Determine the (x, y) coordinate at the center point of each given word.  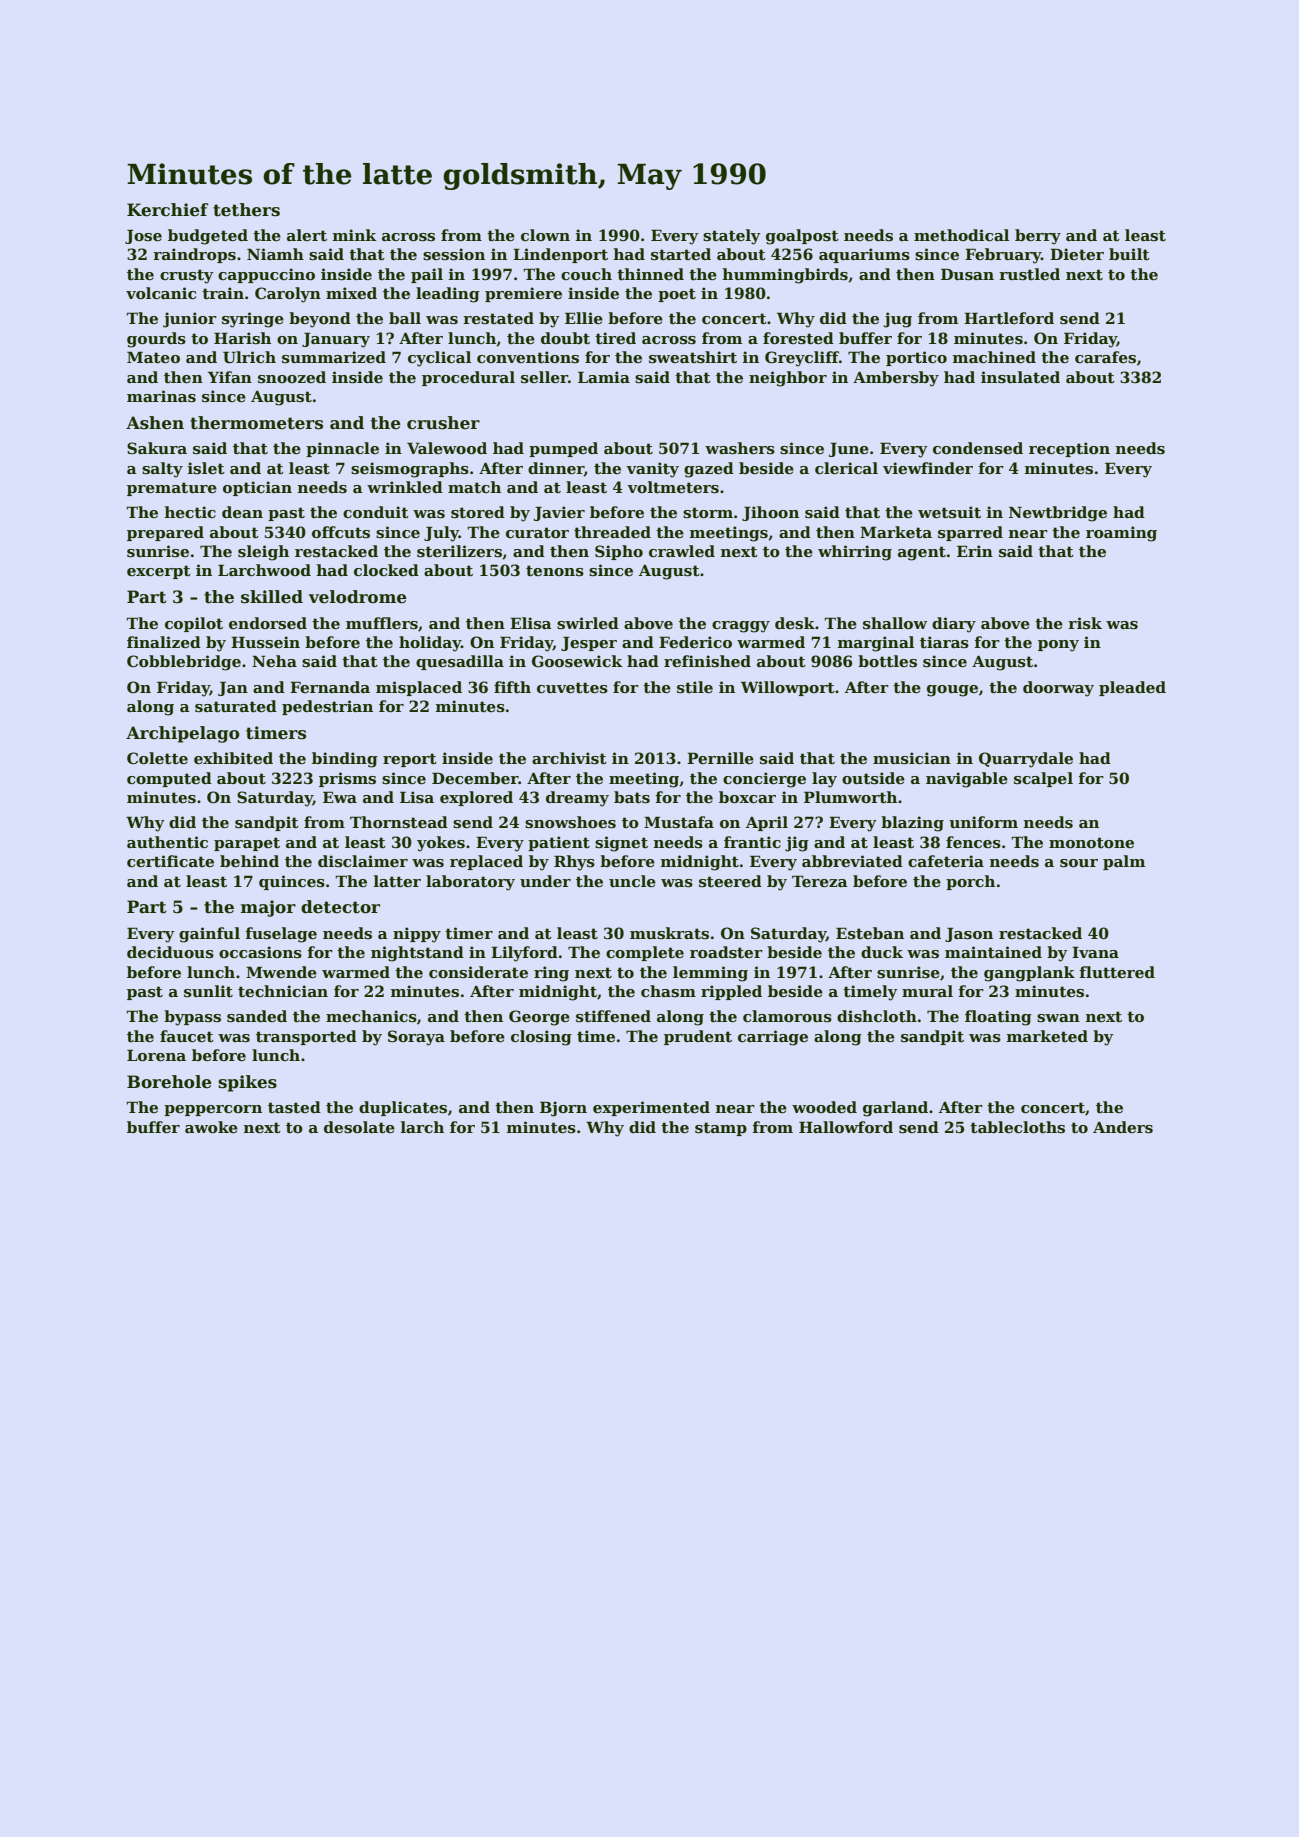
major (268, 908)
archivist (569, 758)
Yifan (230, 377)
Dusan (967, 274)
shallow (895, 623)
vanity (652, 470)
